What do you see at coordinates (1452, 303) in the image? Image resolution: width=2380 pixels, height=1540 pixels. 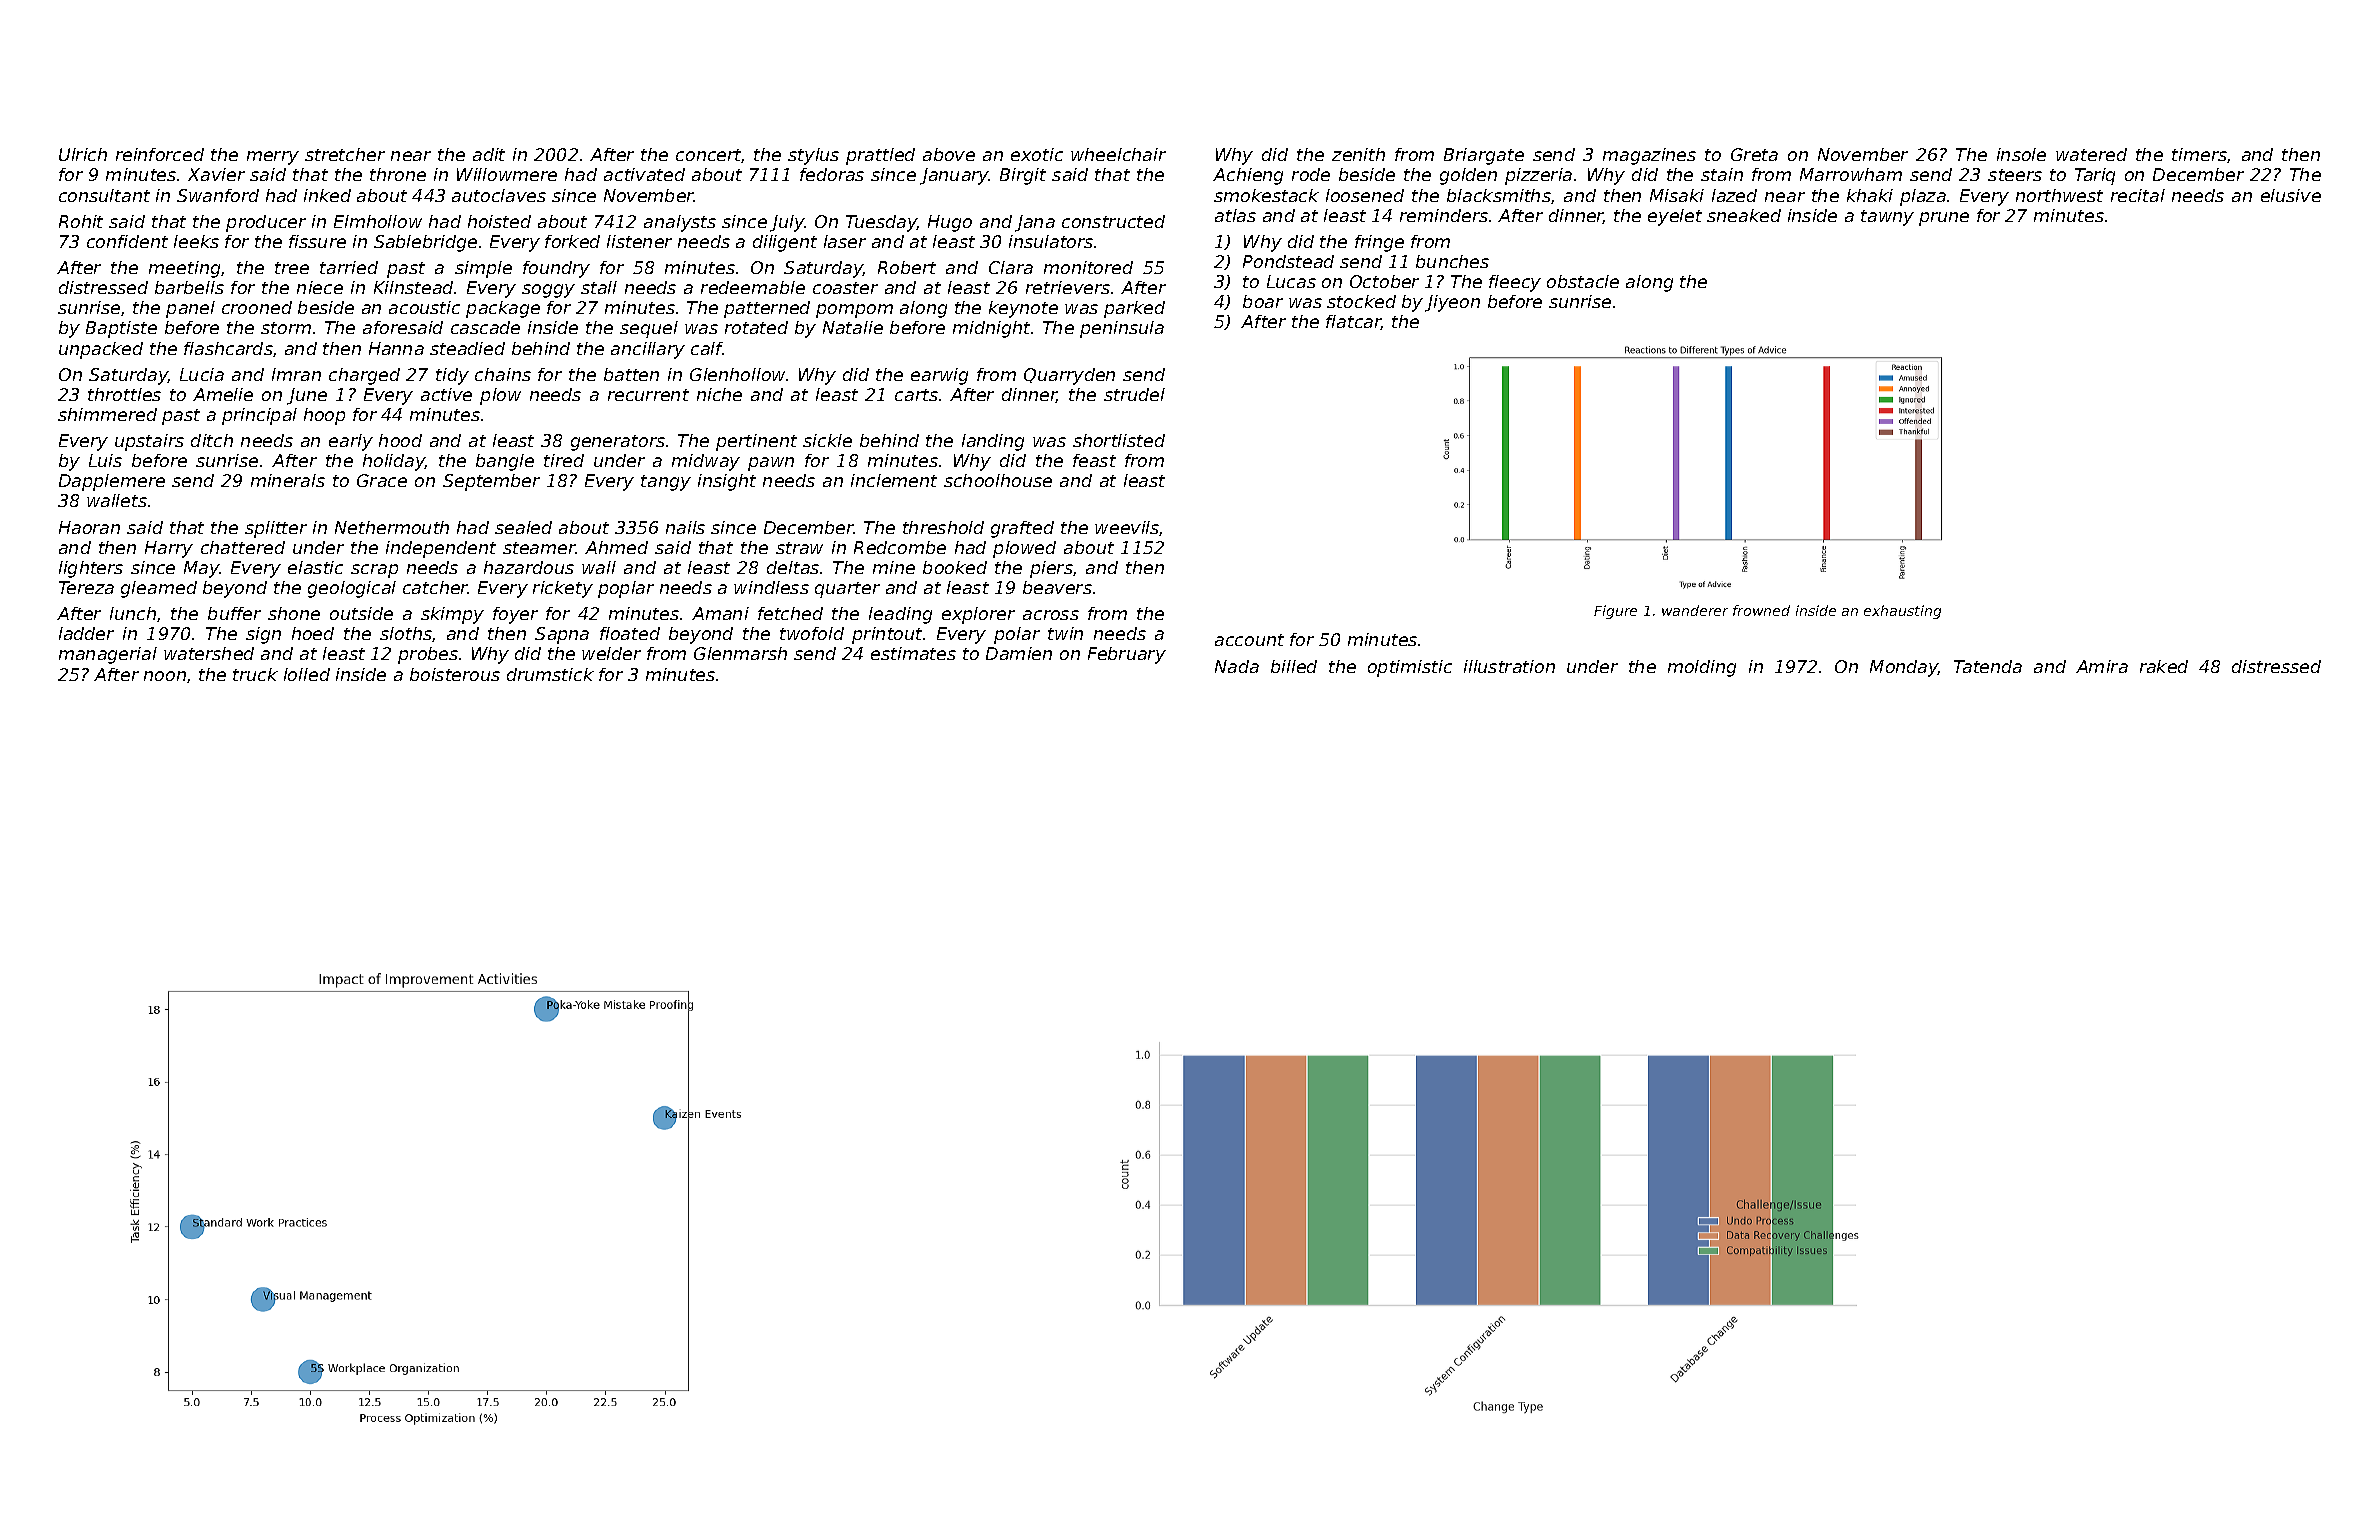 I see `Jiyeon` at bounding box center [1452, 303].
